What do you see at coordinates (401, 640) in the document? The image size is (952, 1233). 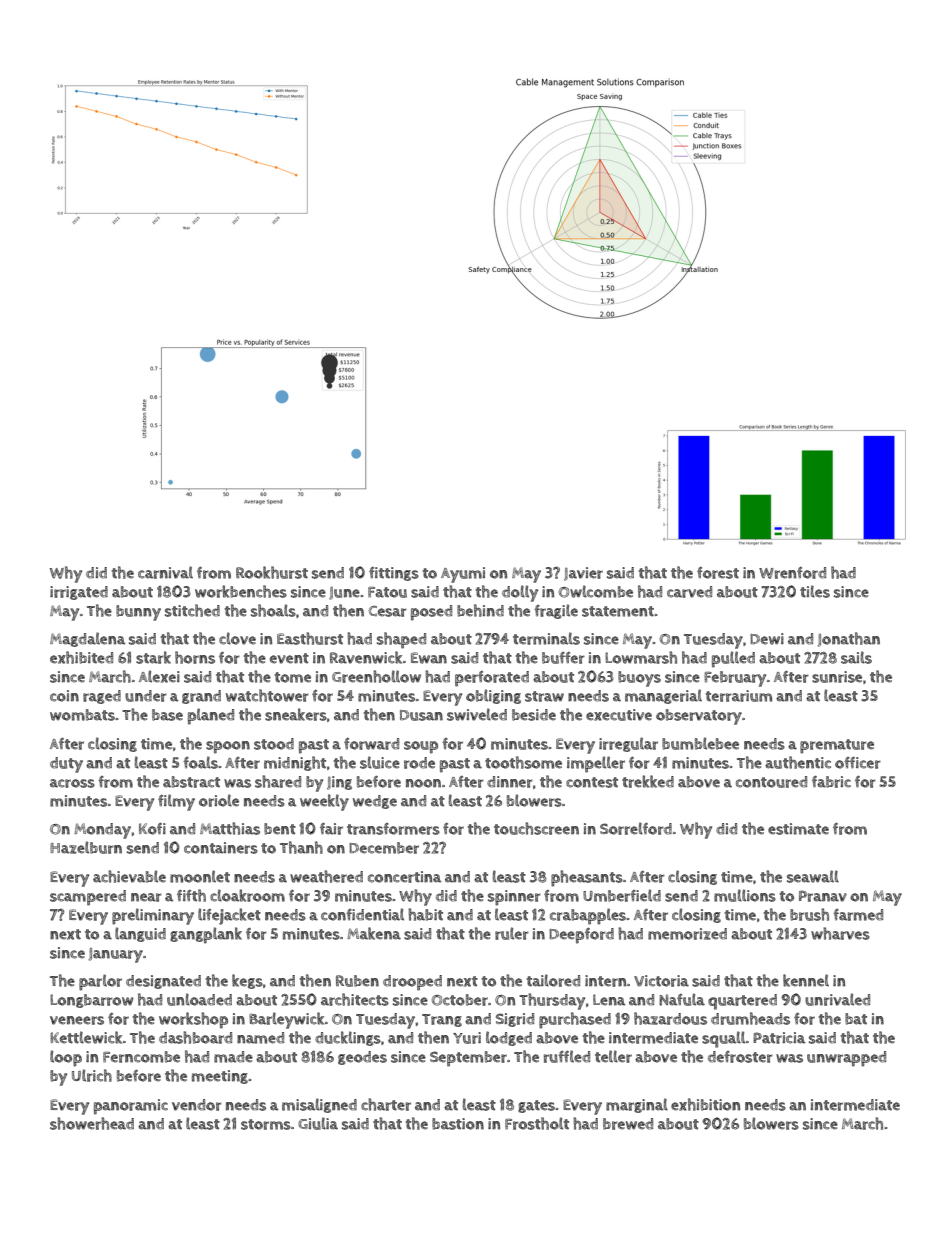 I see `shaped` at bounding box center [401, 640].
